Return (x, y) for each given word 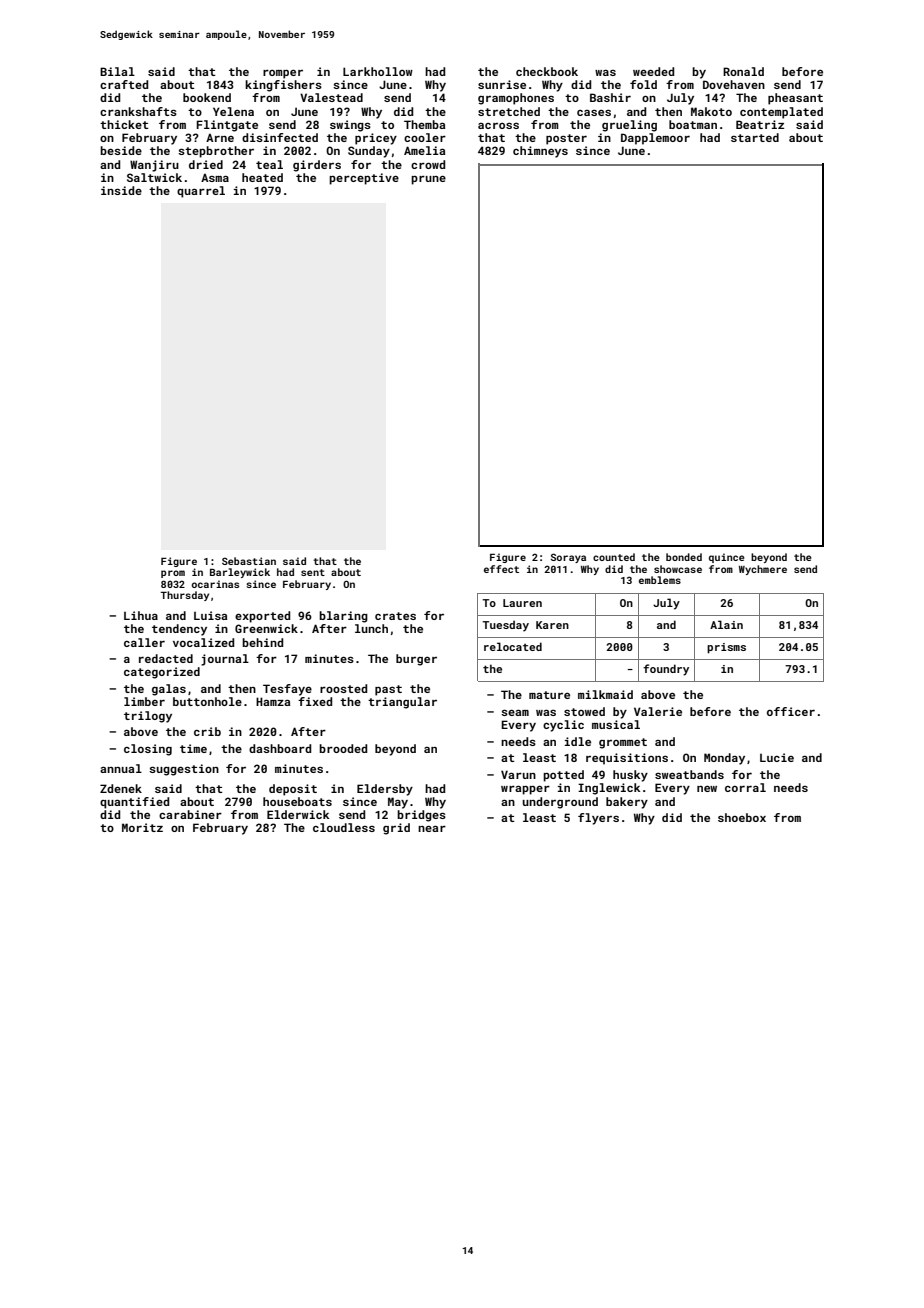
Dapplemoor (655, 139)
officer (791, 711)
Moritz (142, 827)
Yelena (233, 111)
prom (173, 574)
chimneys (540, 152)
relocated (513, 646)
